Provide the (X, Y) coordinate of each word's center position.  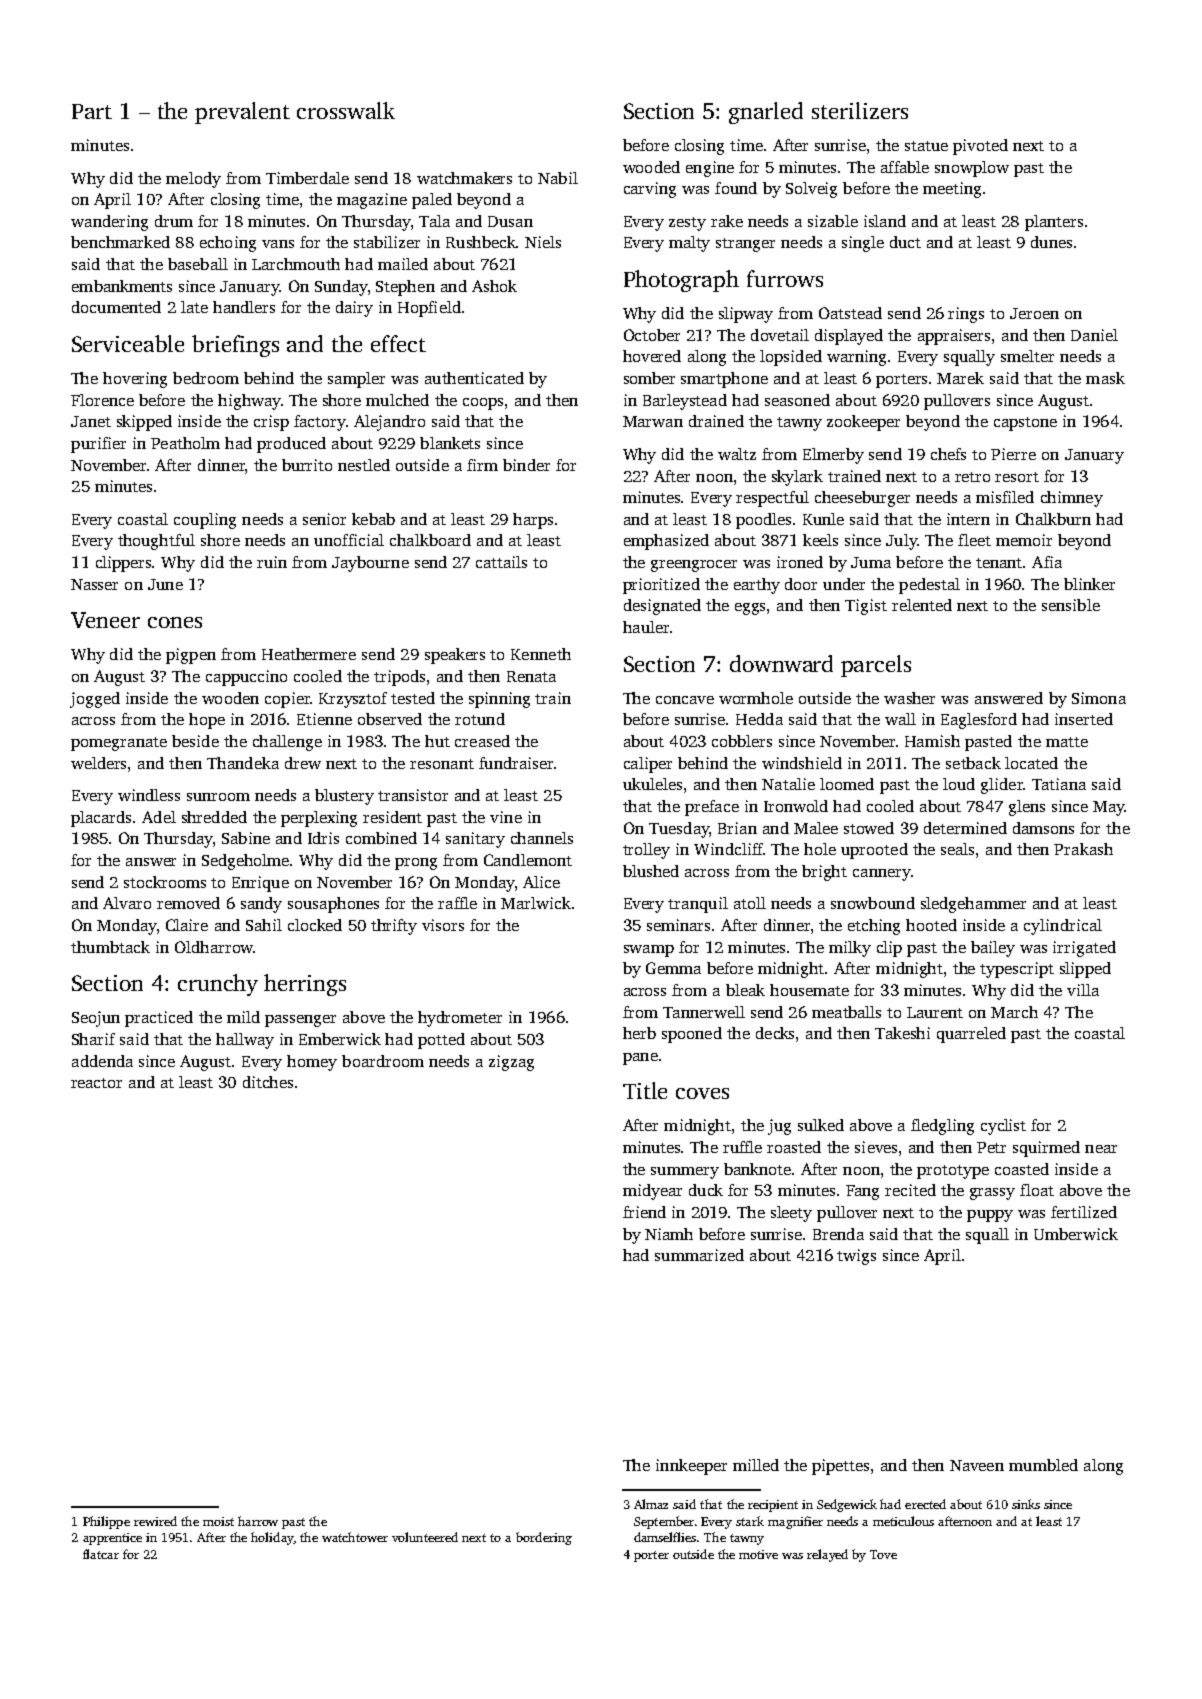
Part (92, 111)
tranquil (698, 905)
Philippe (106, 1522)
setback (973, 763)
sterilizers (860, 110)
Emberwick (340, 1039)
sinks (1026, 1504)
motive (758, 1554)
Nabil (558, 178)
